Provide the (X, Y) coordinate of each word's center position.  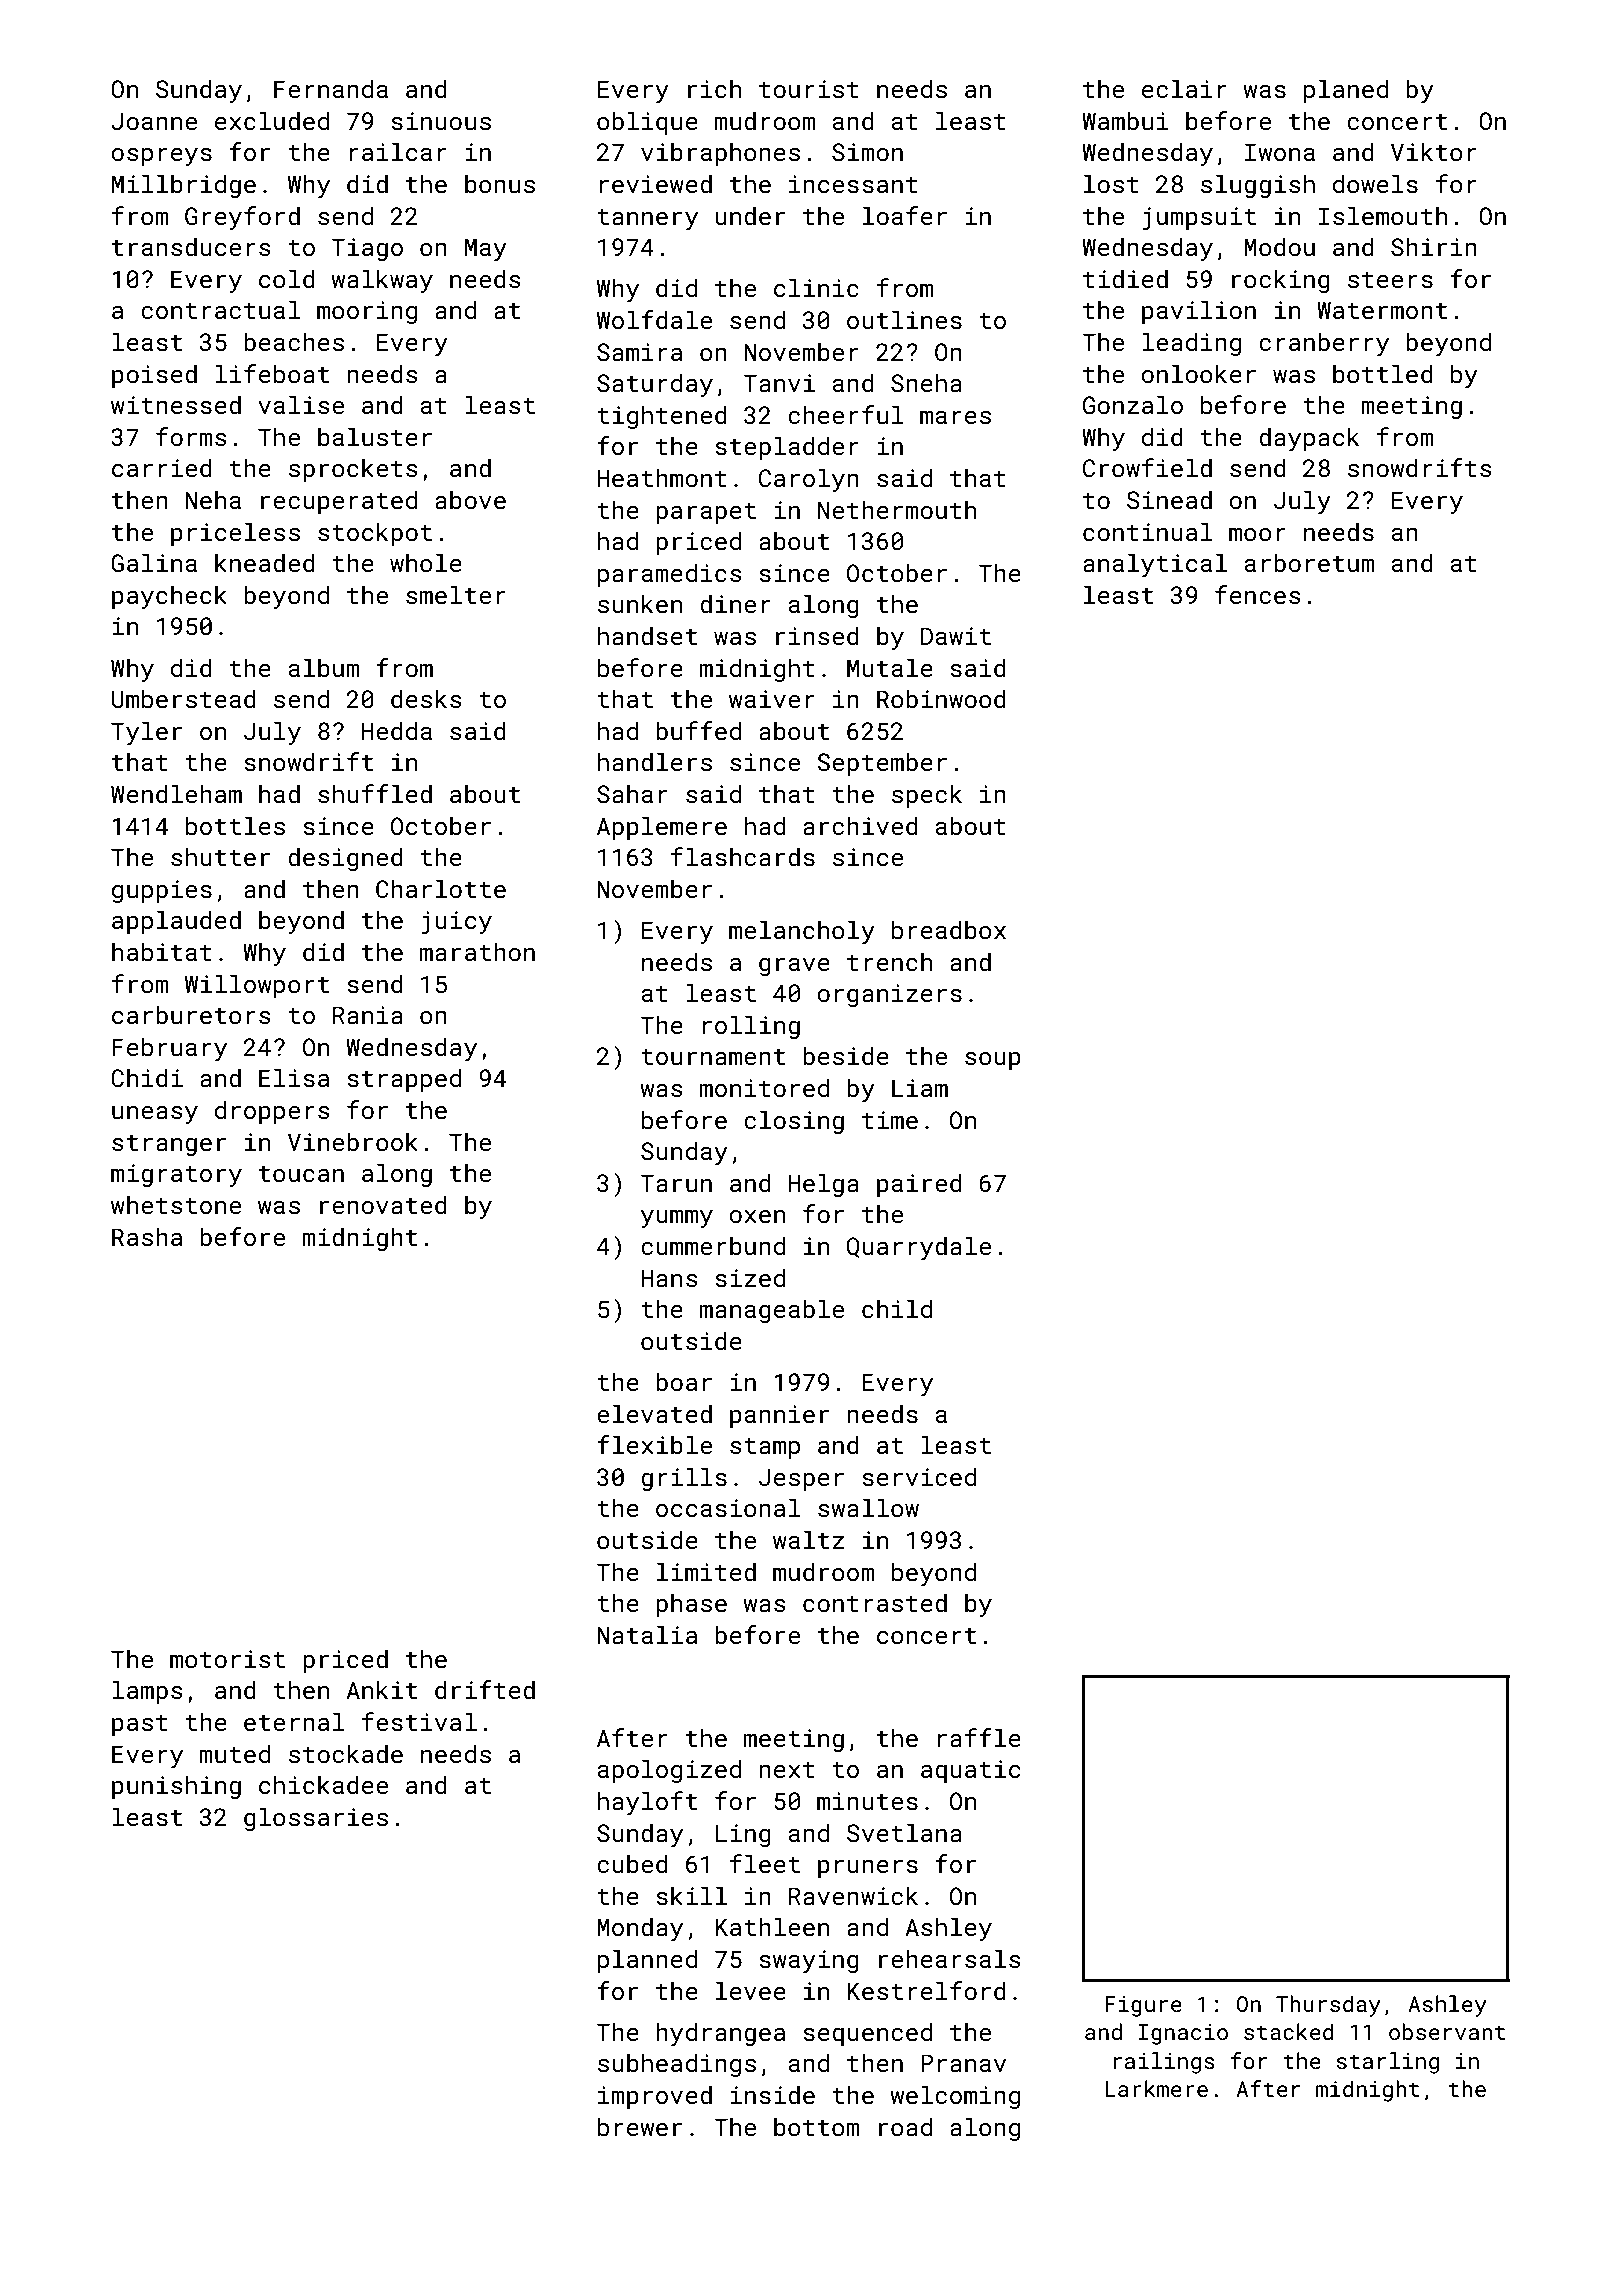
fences (1258, 594)
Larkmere (1156, 2088)
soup (993, 1061)
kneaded (265, 562)
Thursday (1328, 2006)
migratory (176, 1175)
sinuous (441, 121)
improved (655, 2097)
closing (794, 1122)
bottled (1383, 373)
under (750, 215)
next (787, 1770)
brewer (640, 2126)
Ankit (381, 1689)
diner (735, 603)
